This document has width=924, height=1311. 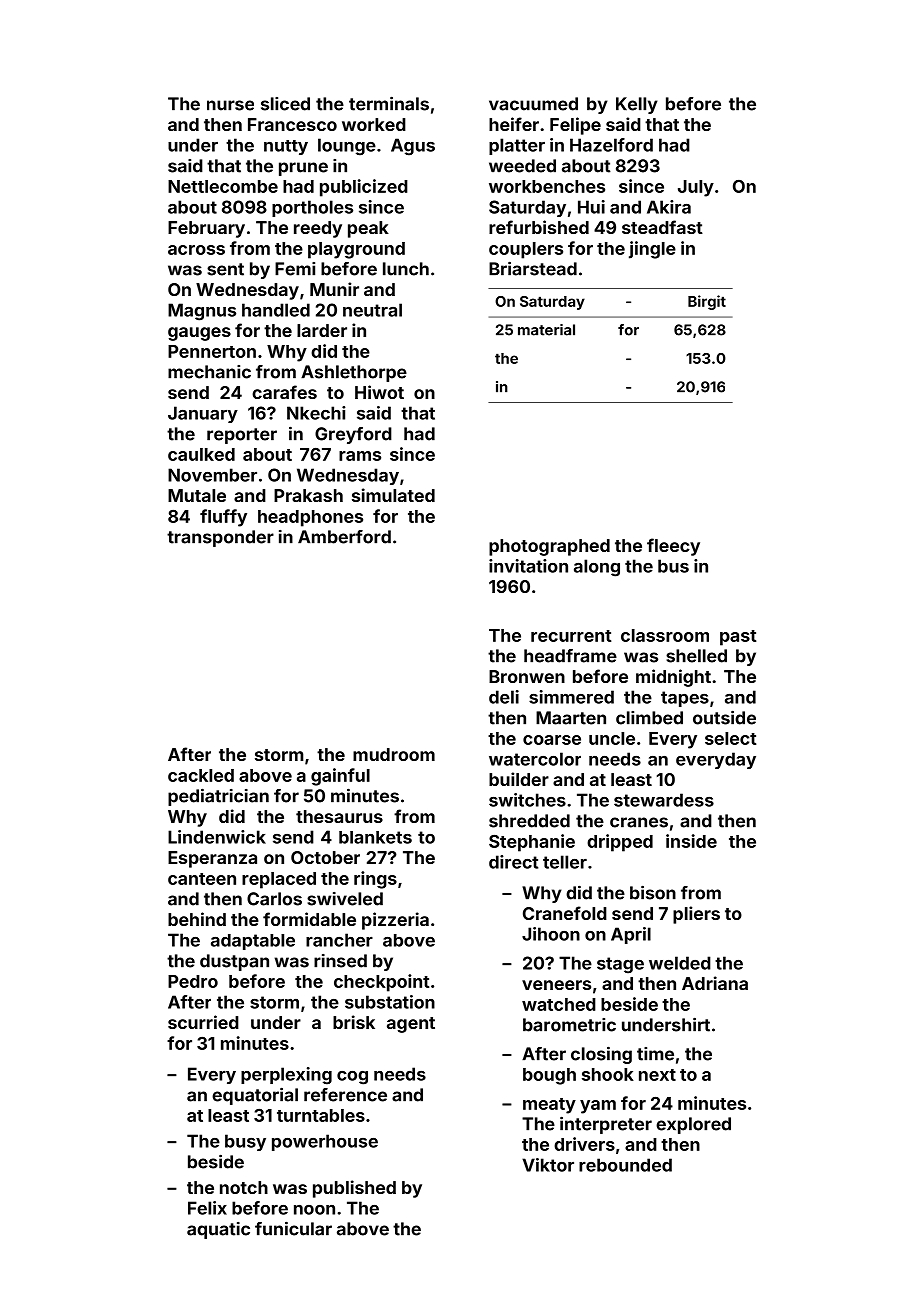 What do you see at coordinates (308, 495) in the document?
I see `Prakash` at bounding box center [308, 495].
